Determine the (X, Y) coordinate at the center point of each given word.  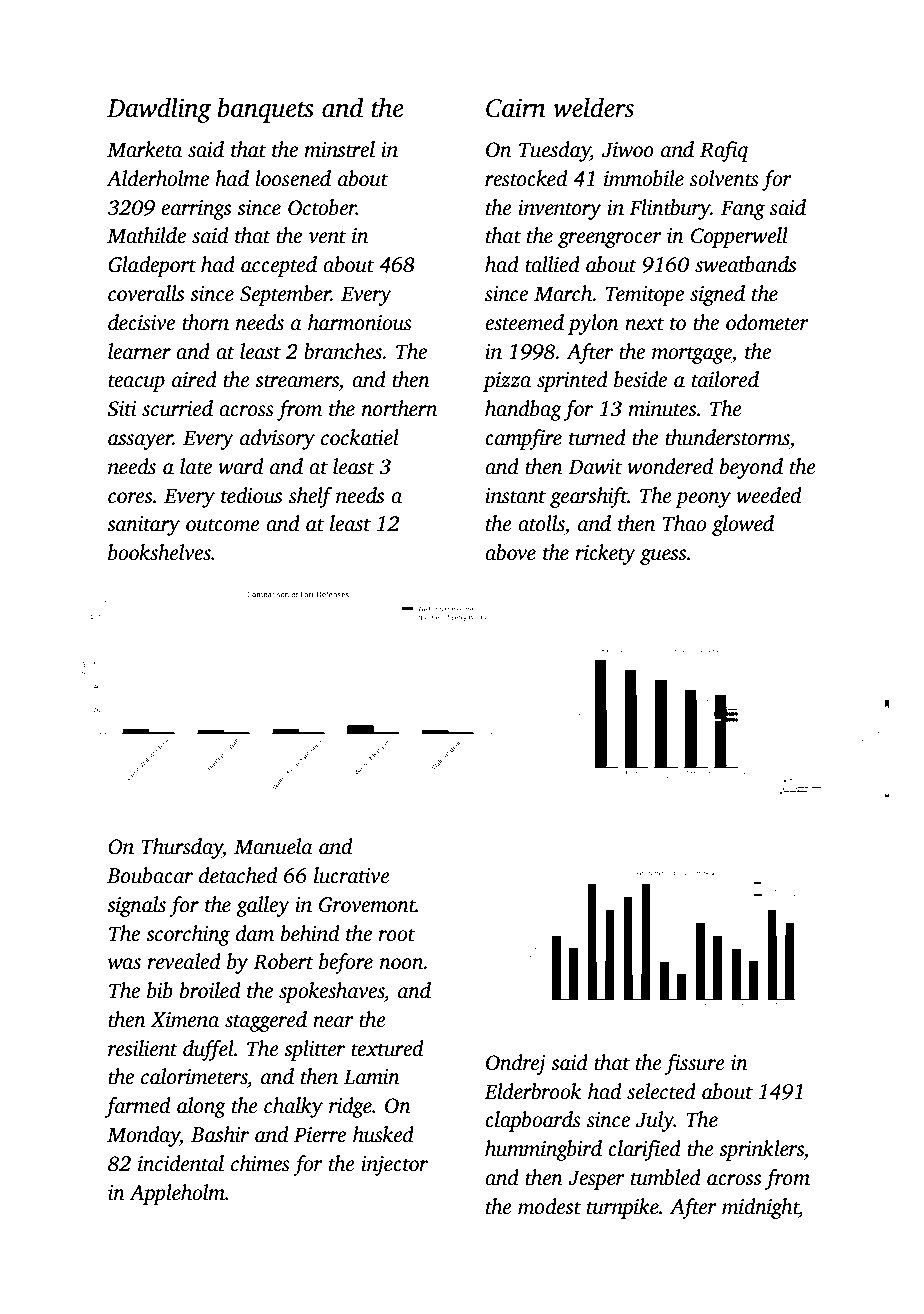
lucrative (352, 875)
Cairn (516, 108)
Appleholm (177, 1194)
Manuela (273, 846)
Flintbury (669, 209)
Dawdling (159, 110)
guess (663, 557)
